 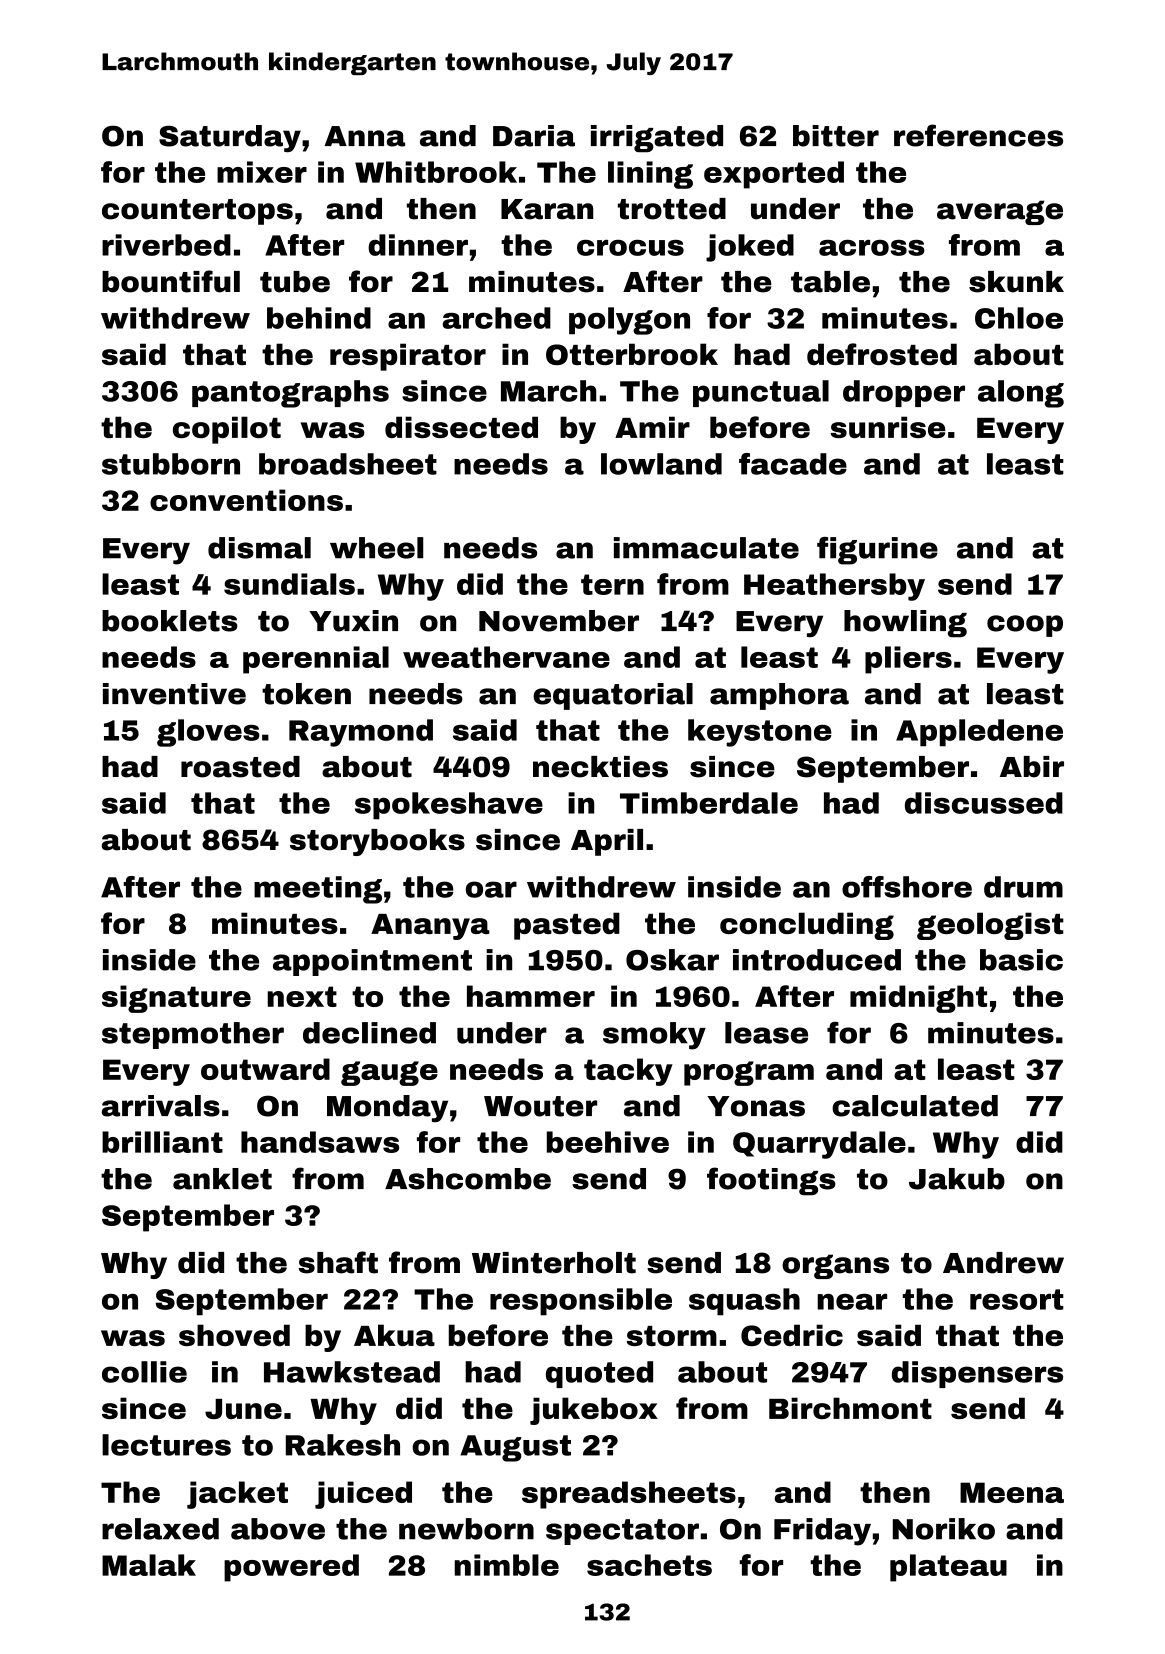 I want to click on powered, so click(x=291, y=1568).
